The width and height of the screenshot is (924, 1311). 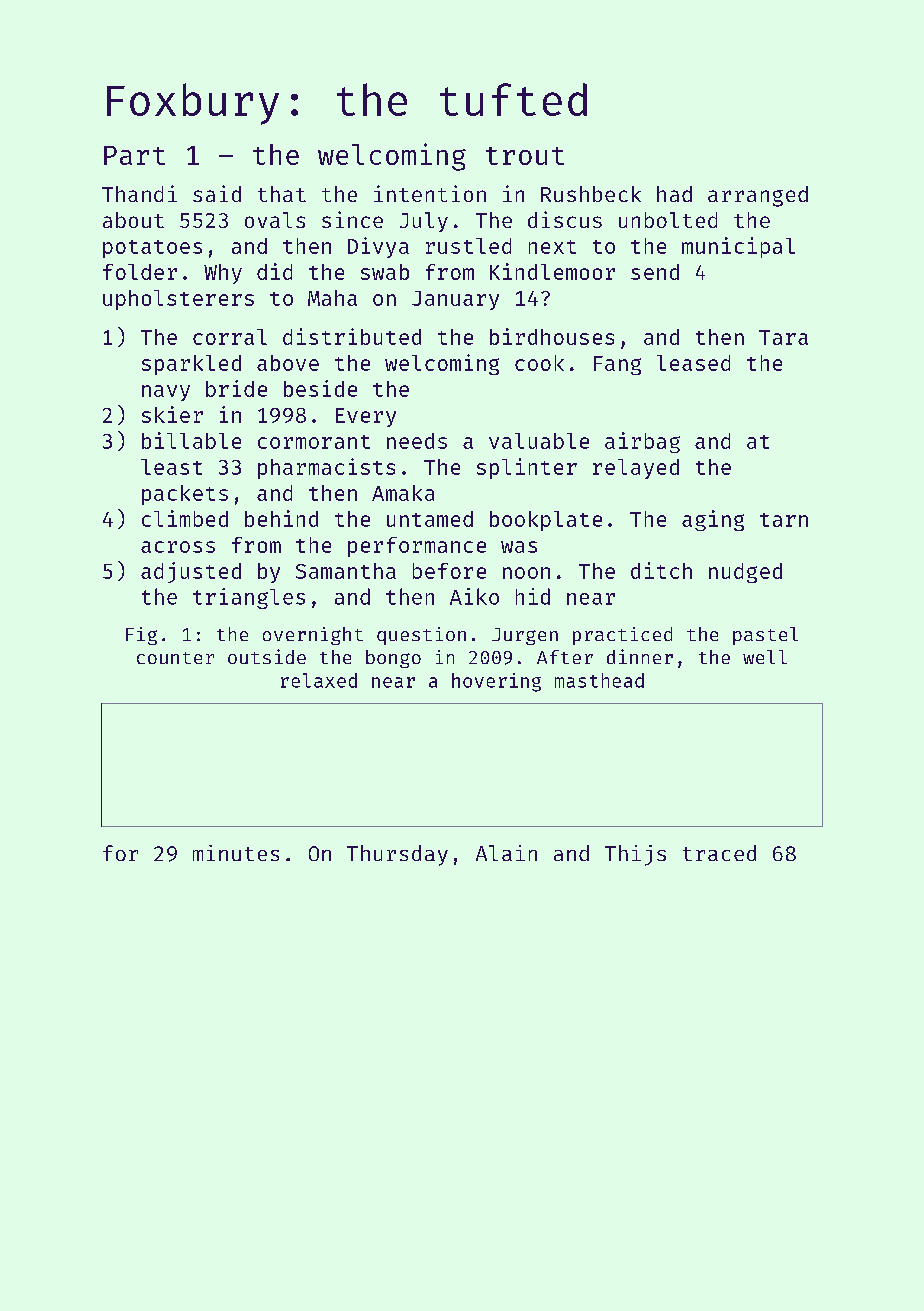 What do you see at coordinates (496, 682) in the screenshot?
I see `hovering` at bounding box center [496, 682].
